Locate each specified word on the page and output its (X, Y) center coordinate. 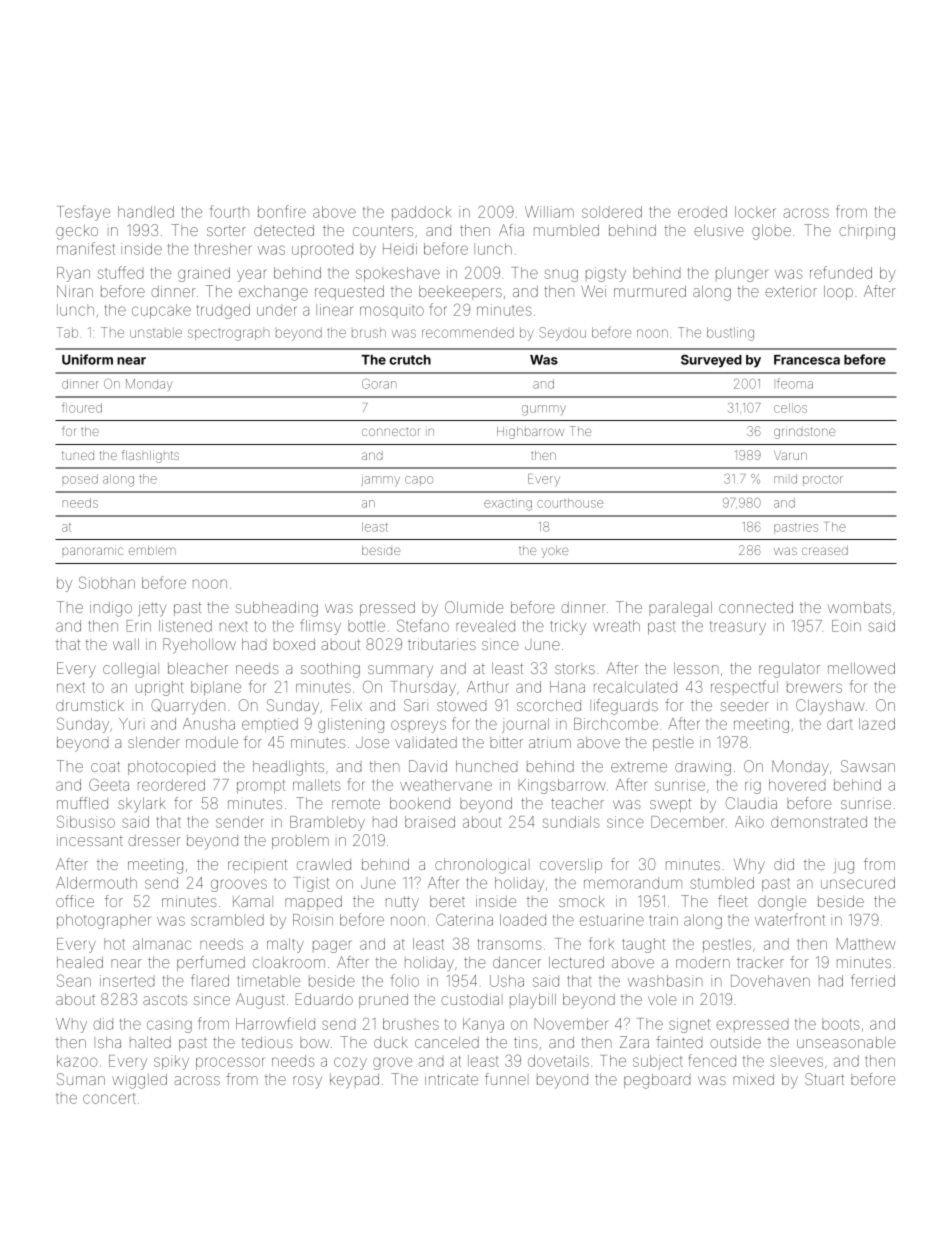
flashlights (150, 456)
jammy (381, 480)
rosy (307, 1082)
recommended (468, 333)
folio (405, 980)
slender (154, 742)
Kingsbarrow (562, 786)
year (252, 275)
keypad (354, 1081)
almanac (162, 944)
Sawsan (868, 766)
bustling (730, 334)
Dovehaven (770, 981)
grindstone (804, 433)
